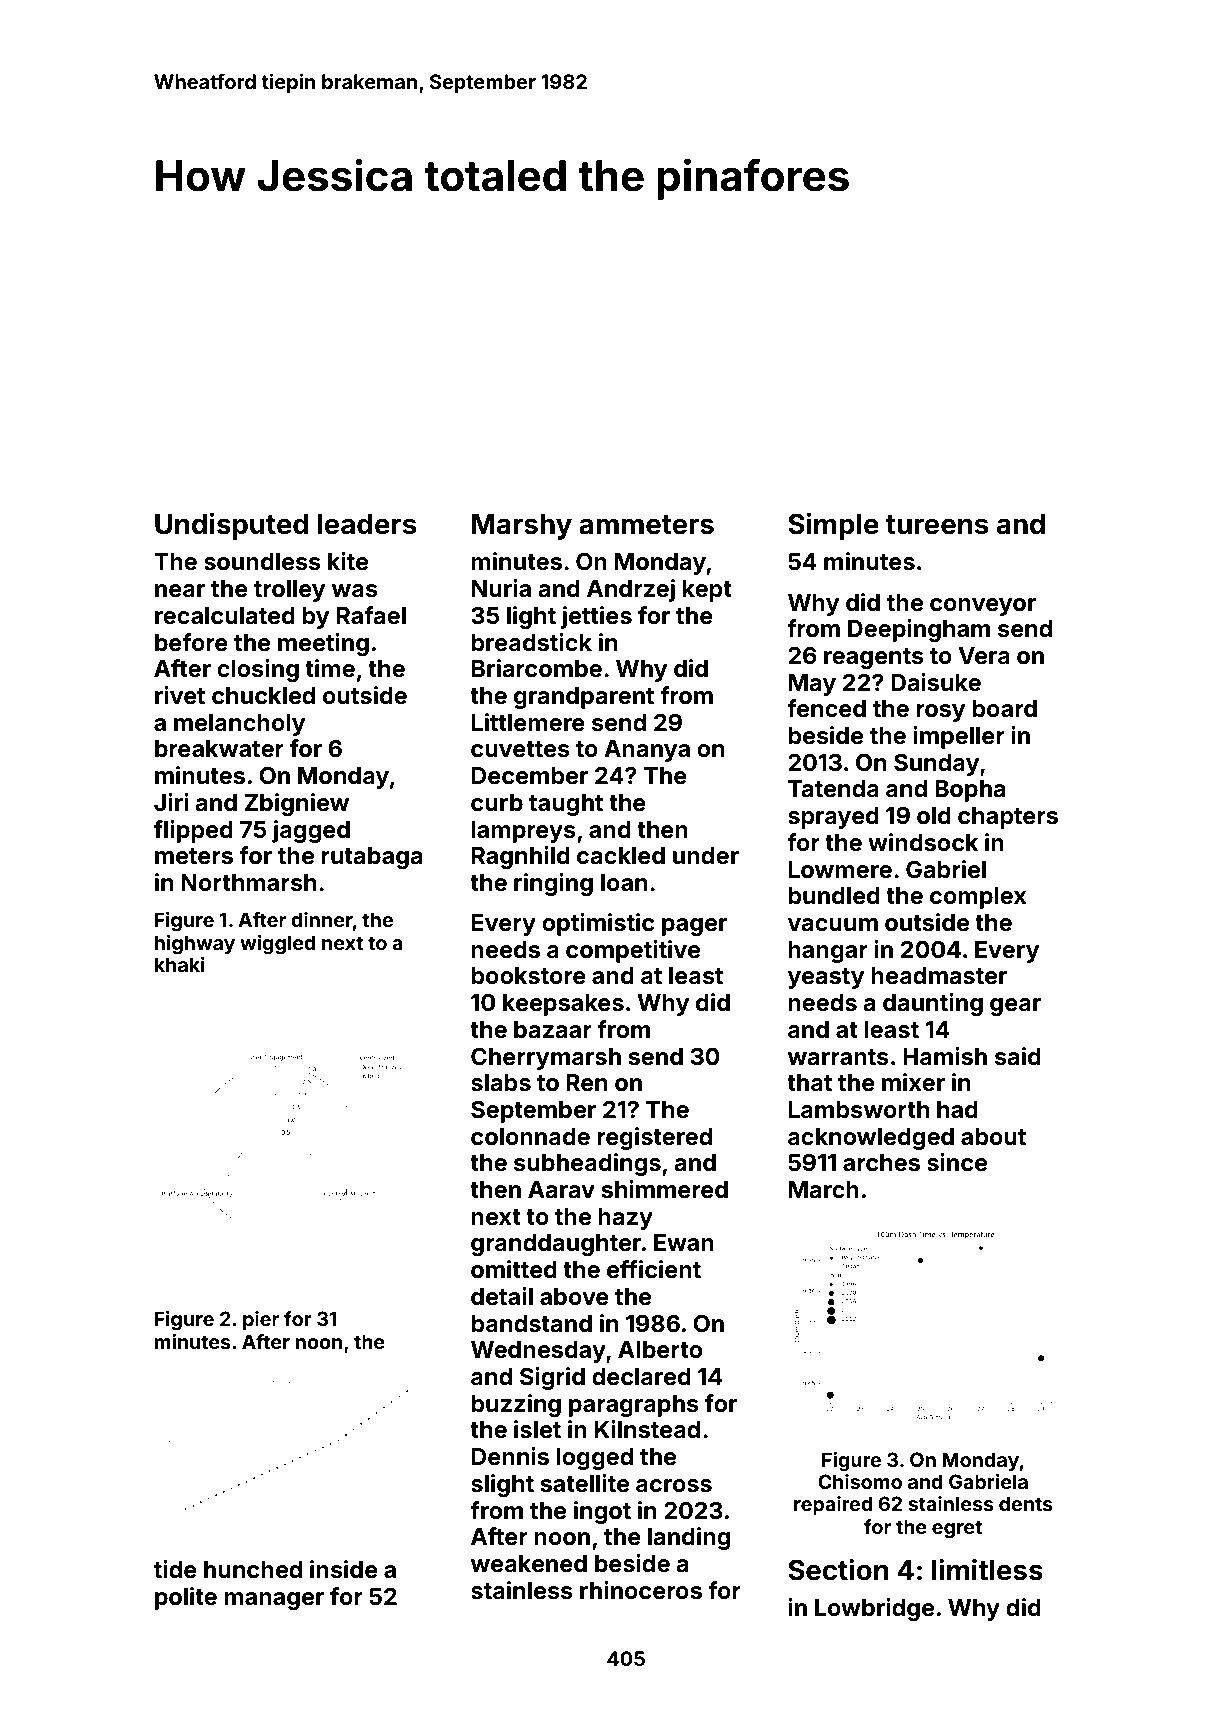 The height and width of the screenshot is (1715, 1213). Describe the element at coordinates (937, 525) in the screenshot. I see `tureens` at that location.
